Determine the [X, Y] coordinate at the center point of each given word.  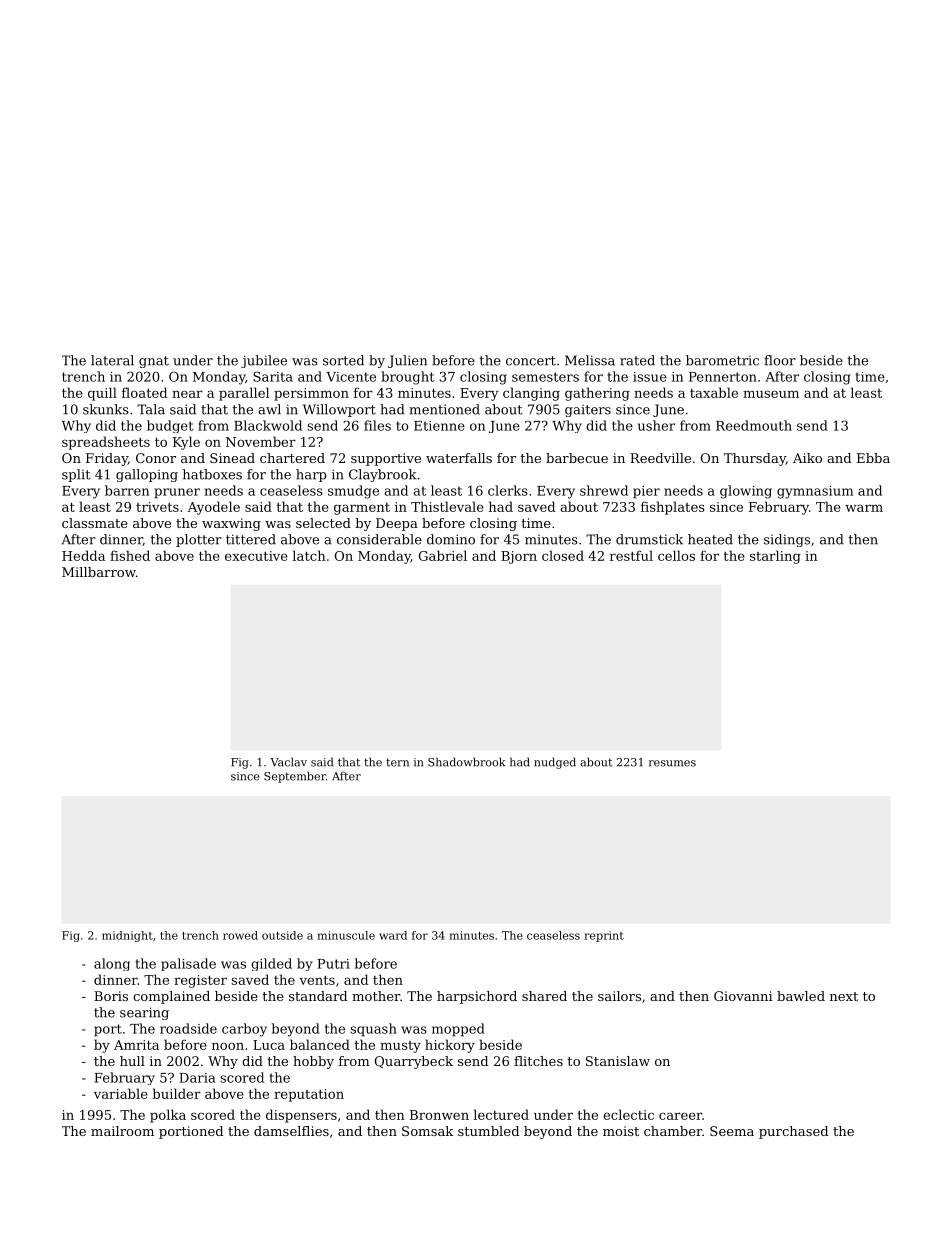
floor [780, 360]
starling [775, 557]
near [187, 394]
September [295, 777]
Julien [407, 361]
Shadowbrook [466, 762]
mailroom [122, 1131]
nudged [555, 763]
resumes [672, 763]
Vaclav [288, 762]
